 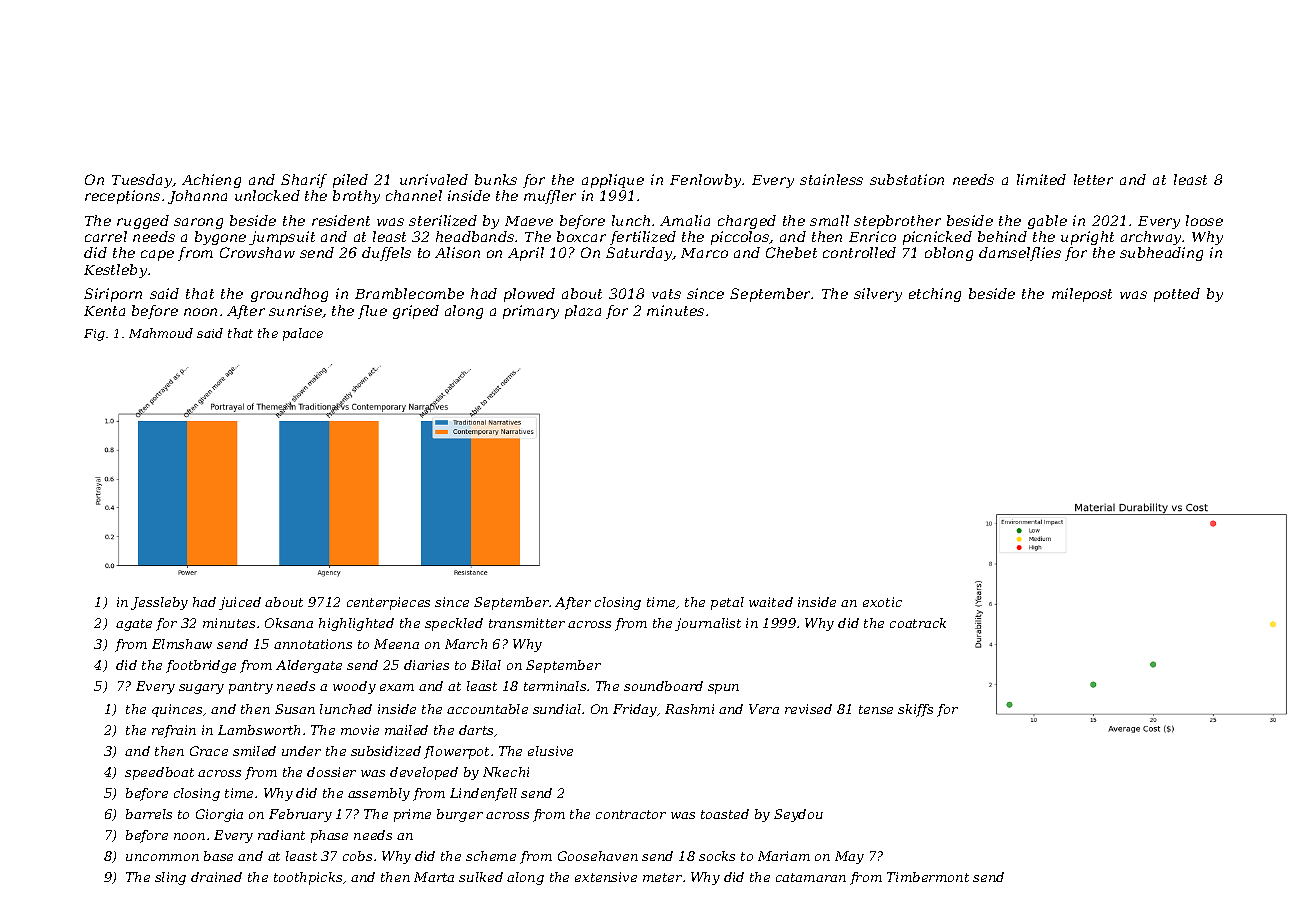 I want to click on meter, so click(x=662, y=877).
